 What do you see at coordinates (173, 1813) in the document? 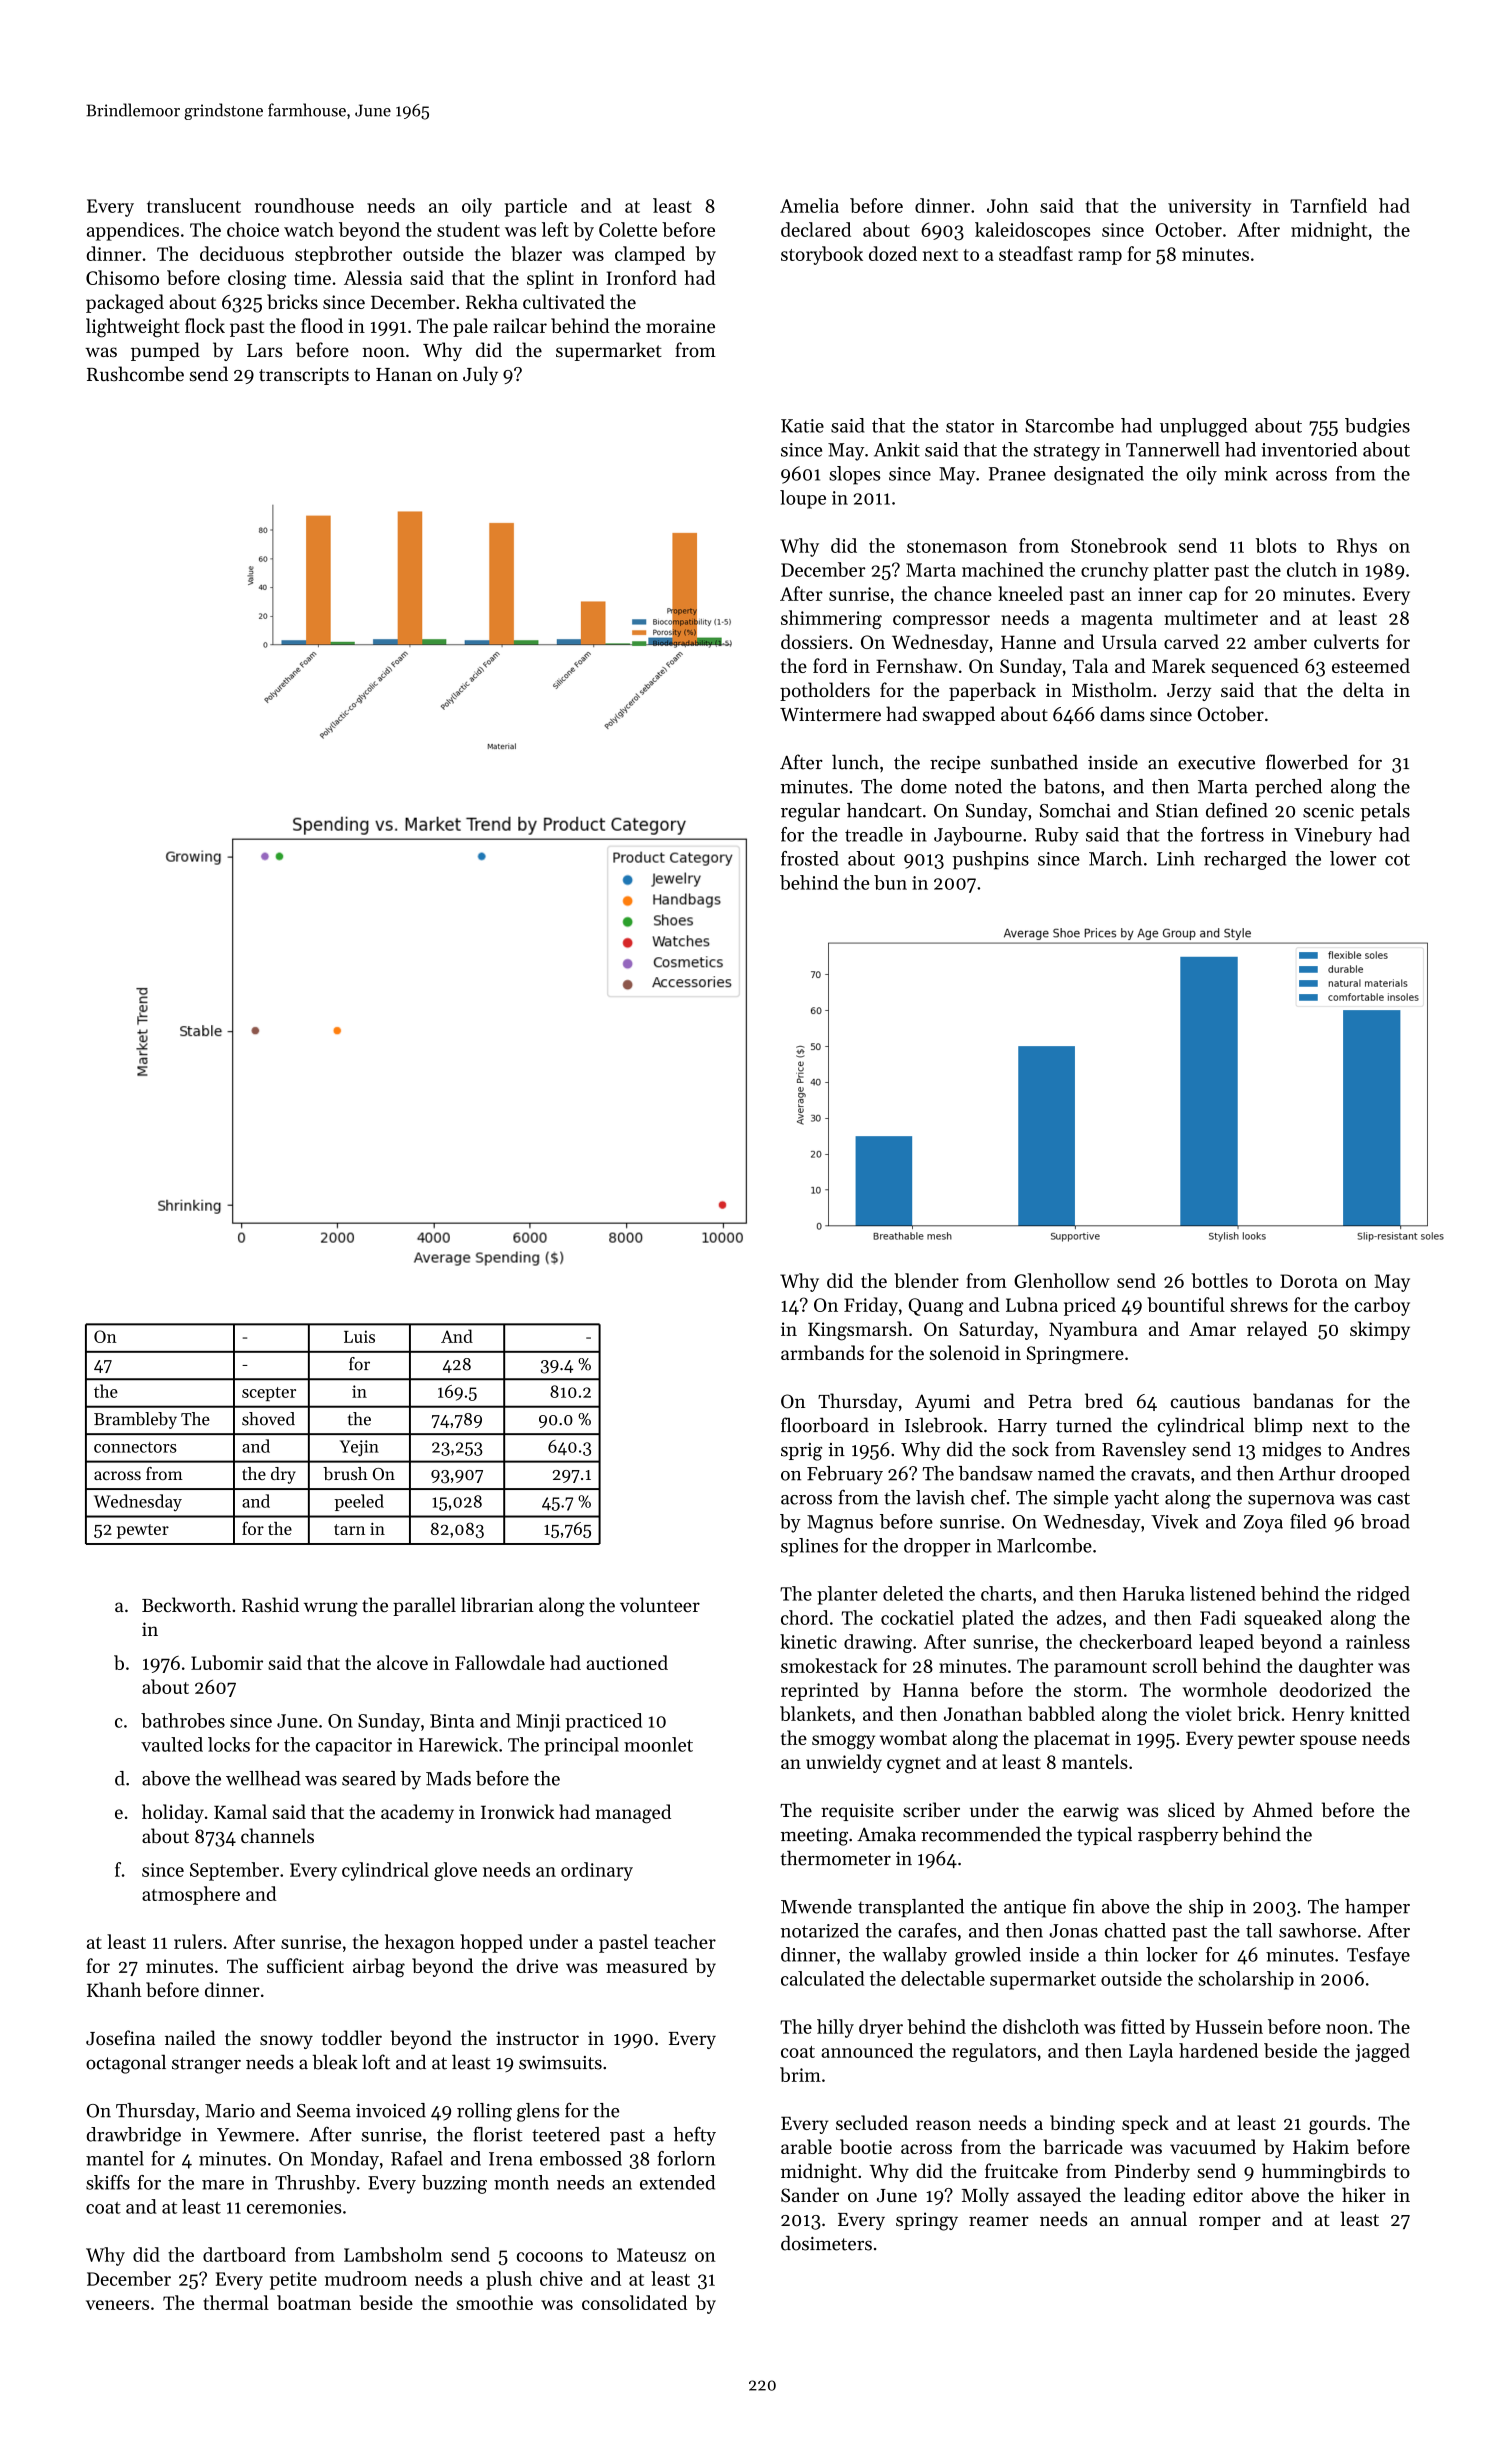
I see `holiday` at bounding box center [173, 1813].
